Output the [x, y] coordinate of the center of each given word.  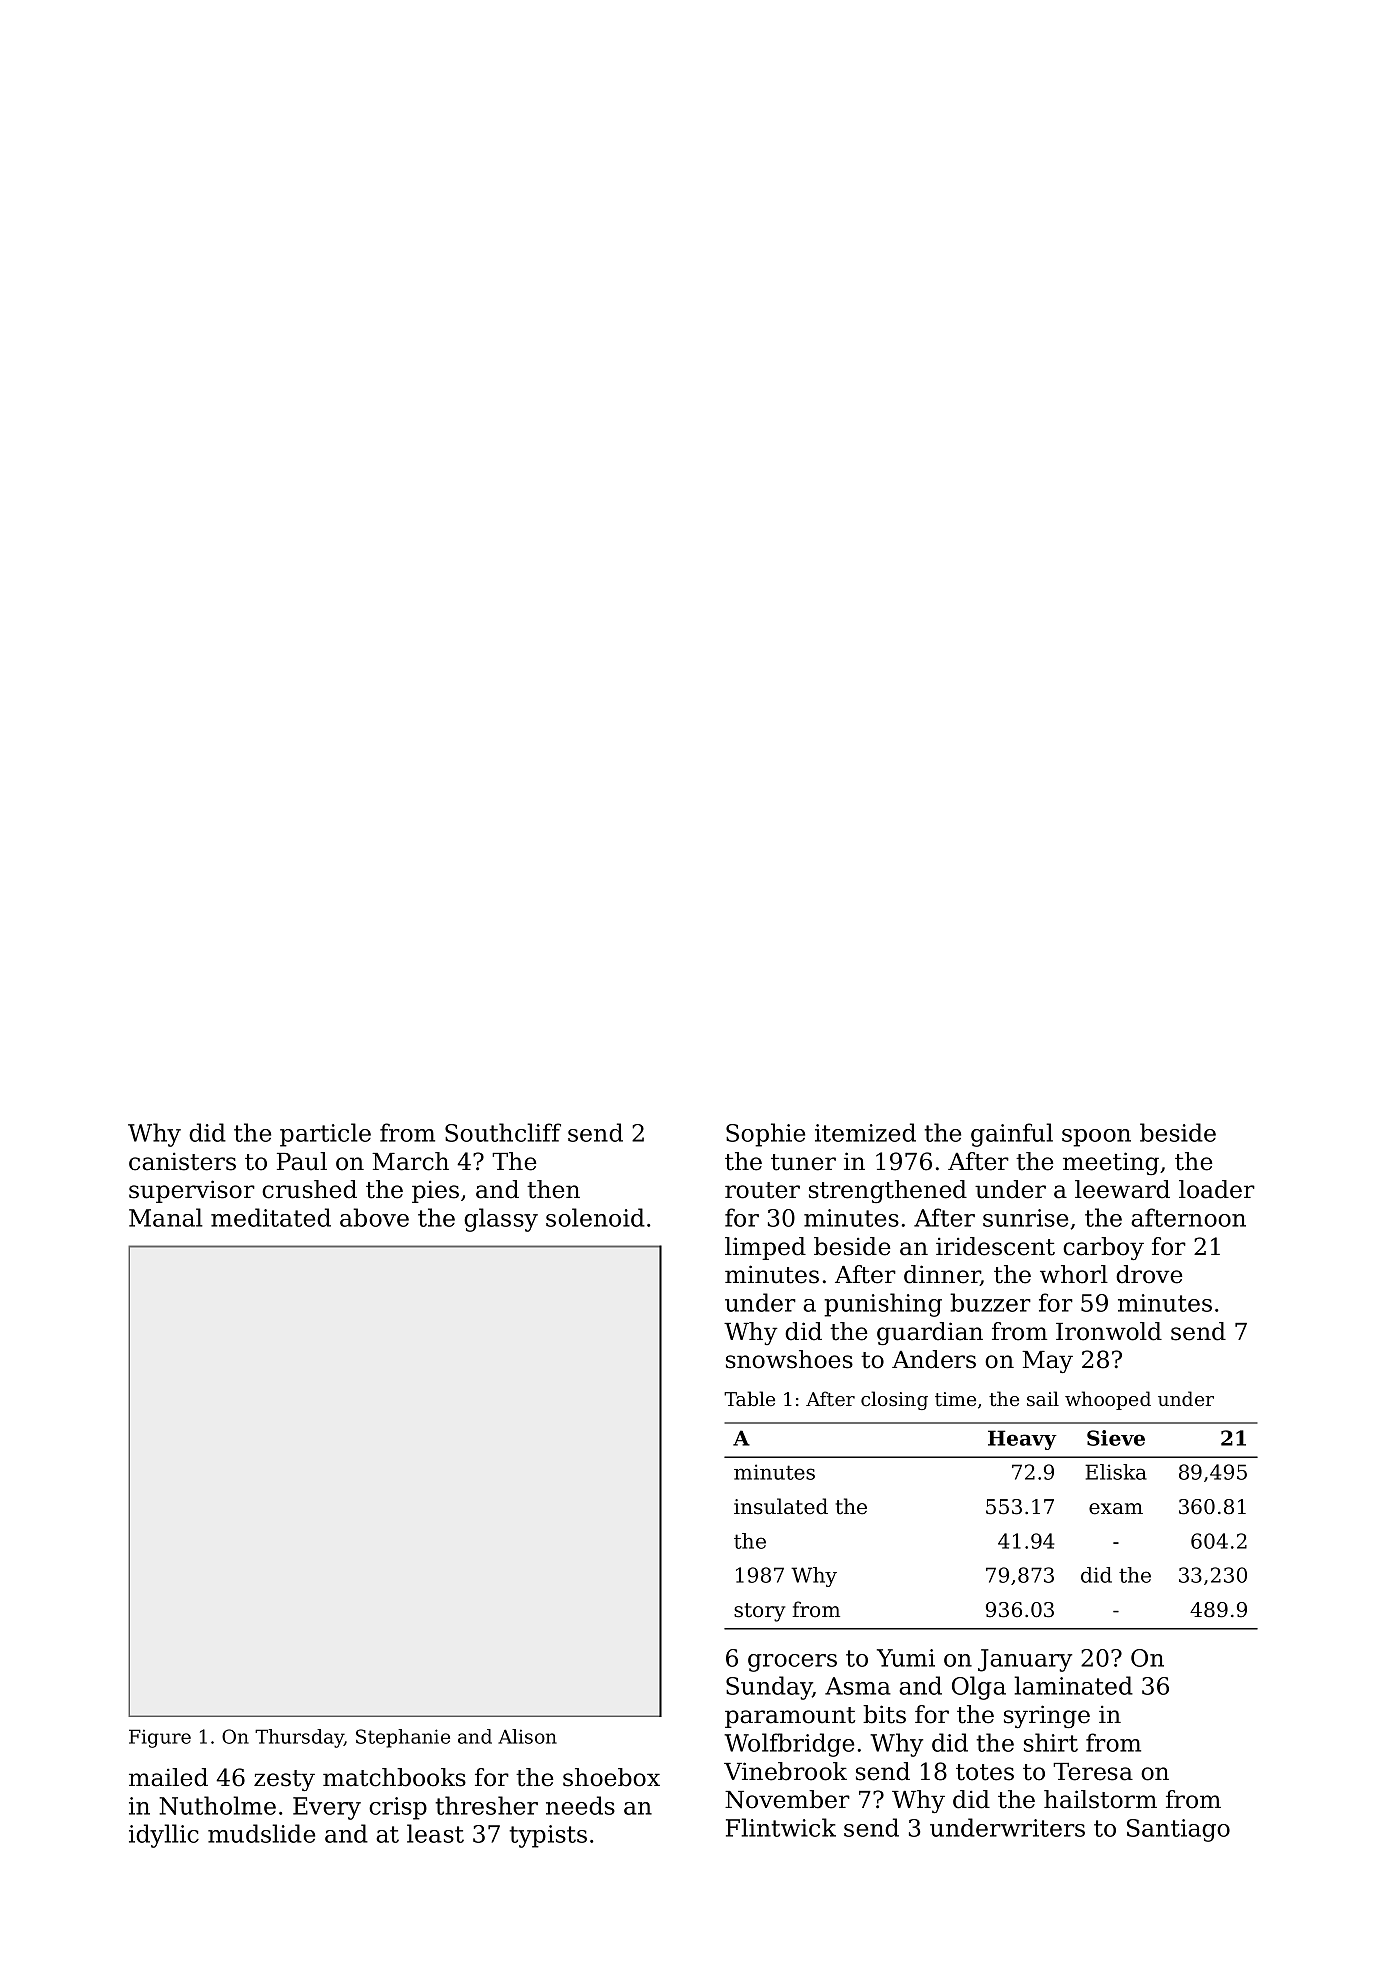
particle [325, 1135]
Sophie [765, 1135]
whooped [1108, 1400]
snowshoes [789, 1359]
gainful [1012, 1135]
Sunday [769, 1688]
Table [749, 1398]
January [1025, 1660]
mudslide [261, 1833]
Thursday [299, 1738]
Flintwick [781, 1827]
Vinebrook [785, 1771]
